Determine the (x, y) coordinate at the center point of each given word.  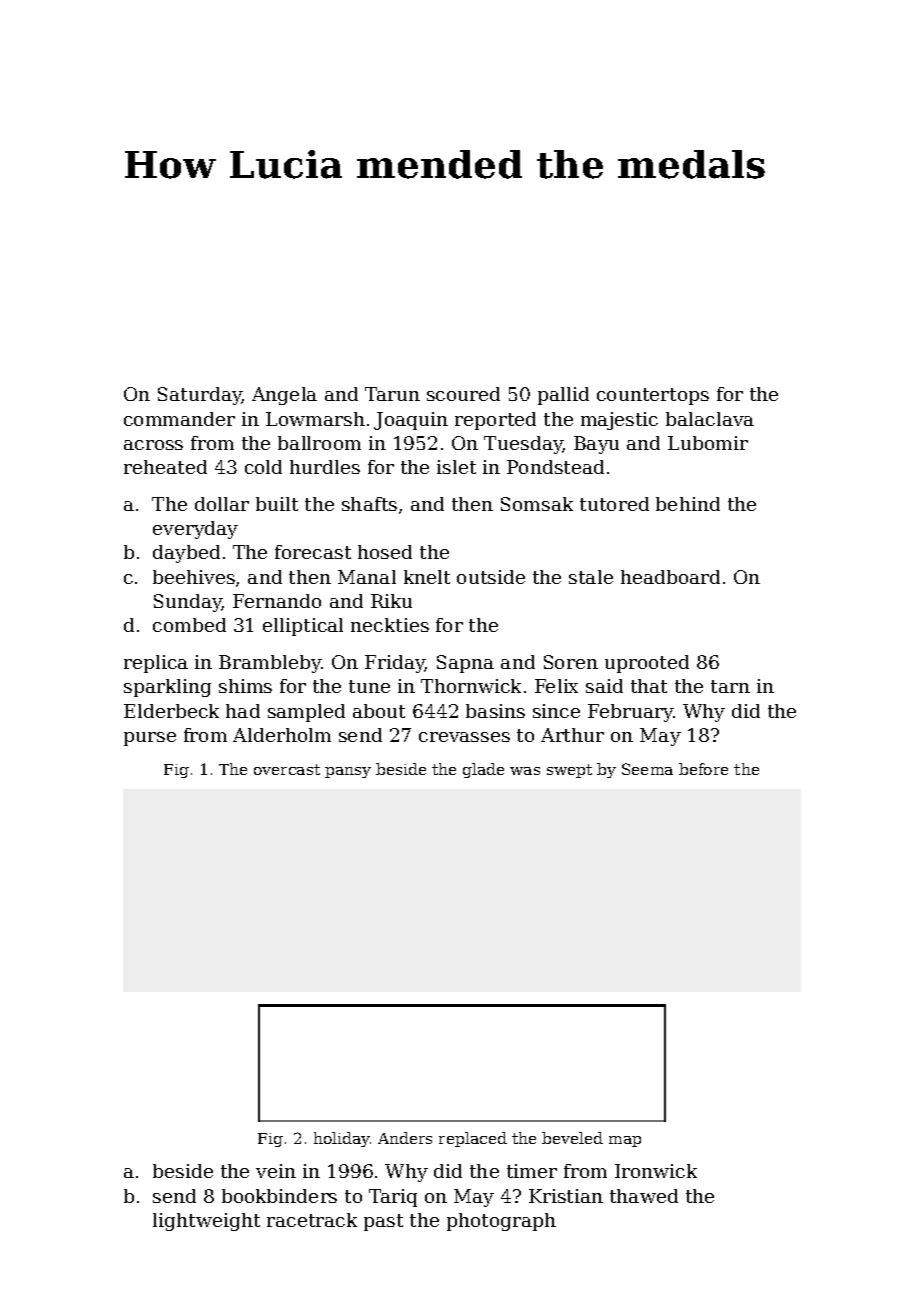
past (383, 1222)
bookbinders (279, 1196)
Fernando (277, 601)
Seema (647, 769)
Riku (391, 601)
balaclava (710, 419)
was (525, 771)
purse (150, 739)
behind (688, 504)
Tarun (392, 394)
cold (263, 467)
